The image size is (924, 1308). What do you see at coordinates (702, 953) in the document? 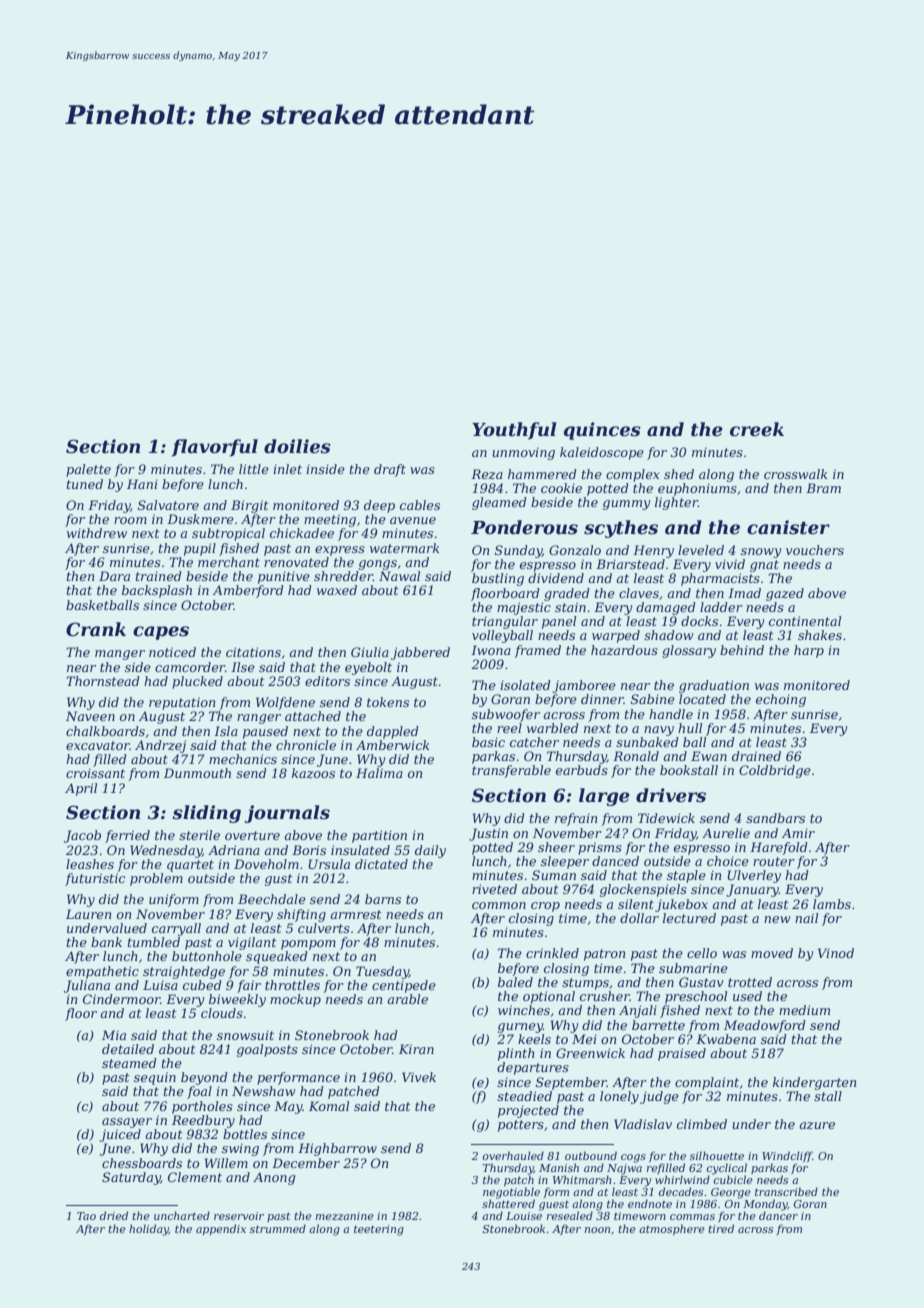
I see `cello` at bounding box center [702, 953].
